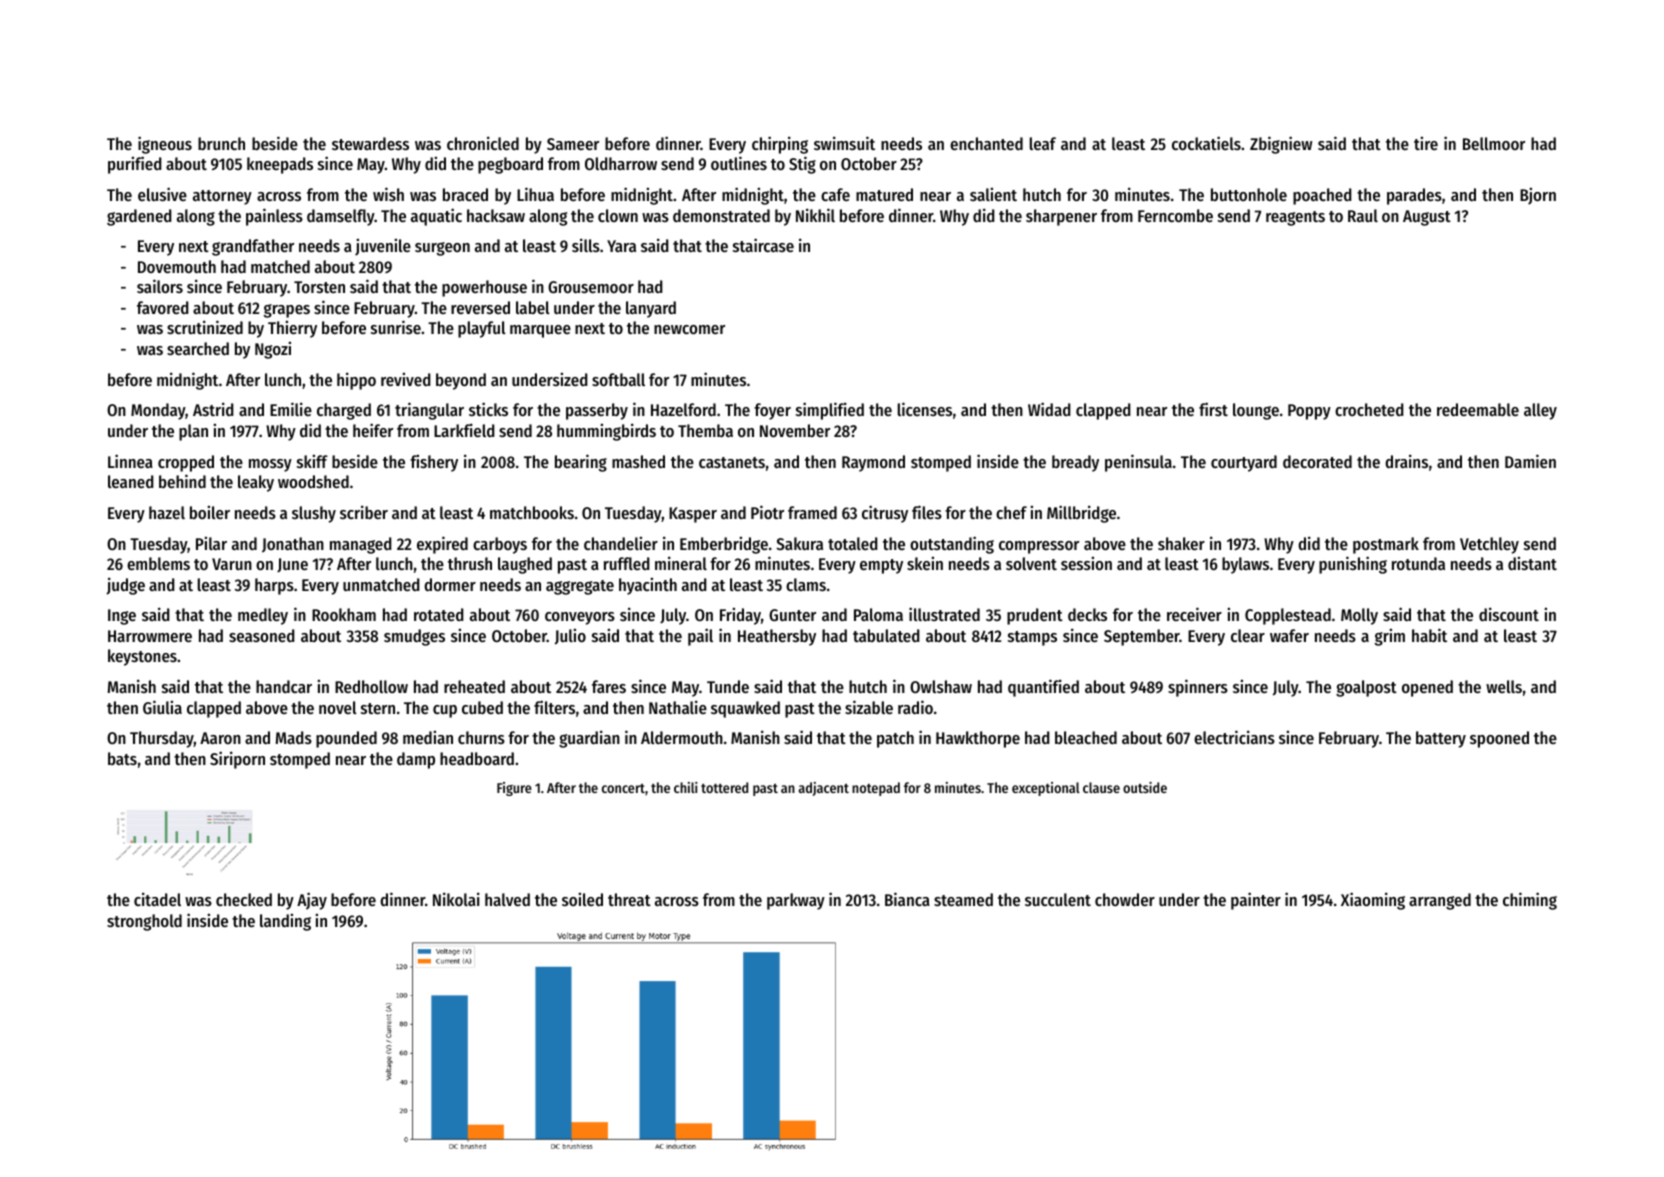  What do you see at coordinates (532, 512) in the screenshot?
I see `matchbooks` at bounding box center [532, 512].
